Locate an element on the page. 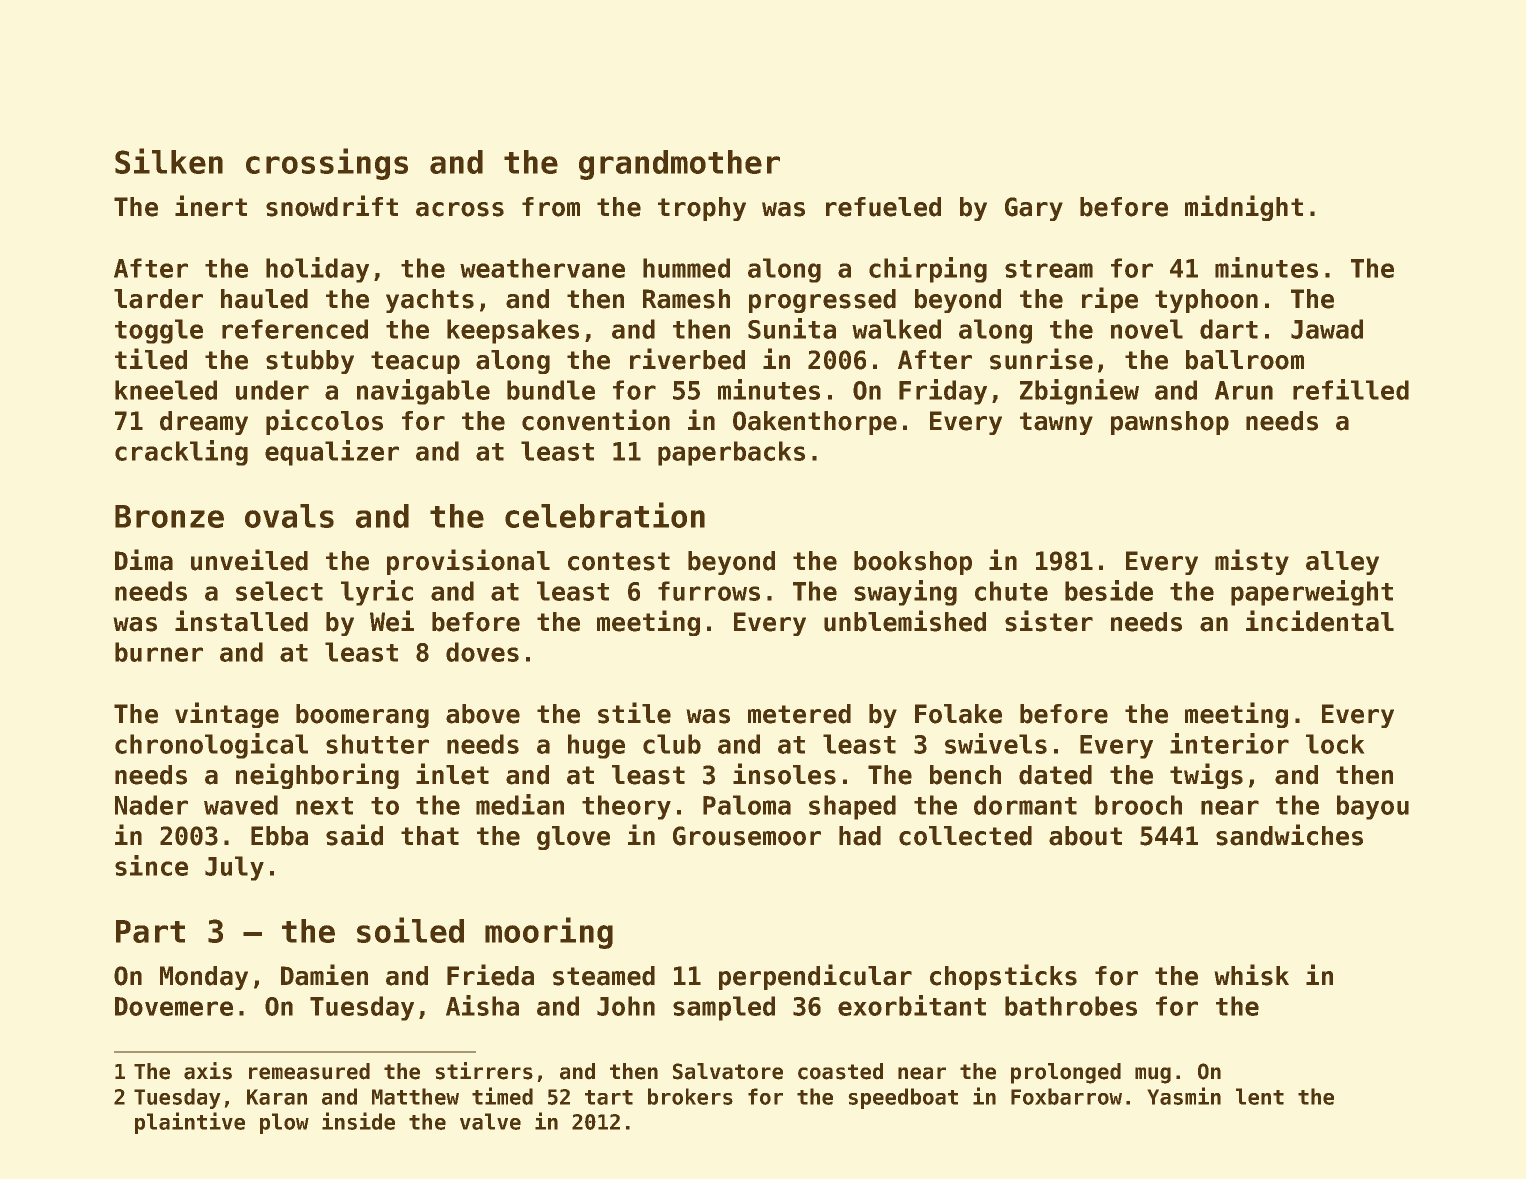 The width and height of the document is (1526, 1179). Paloma is located at coordinates (747, 805).
